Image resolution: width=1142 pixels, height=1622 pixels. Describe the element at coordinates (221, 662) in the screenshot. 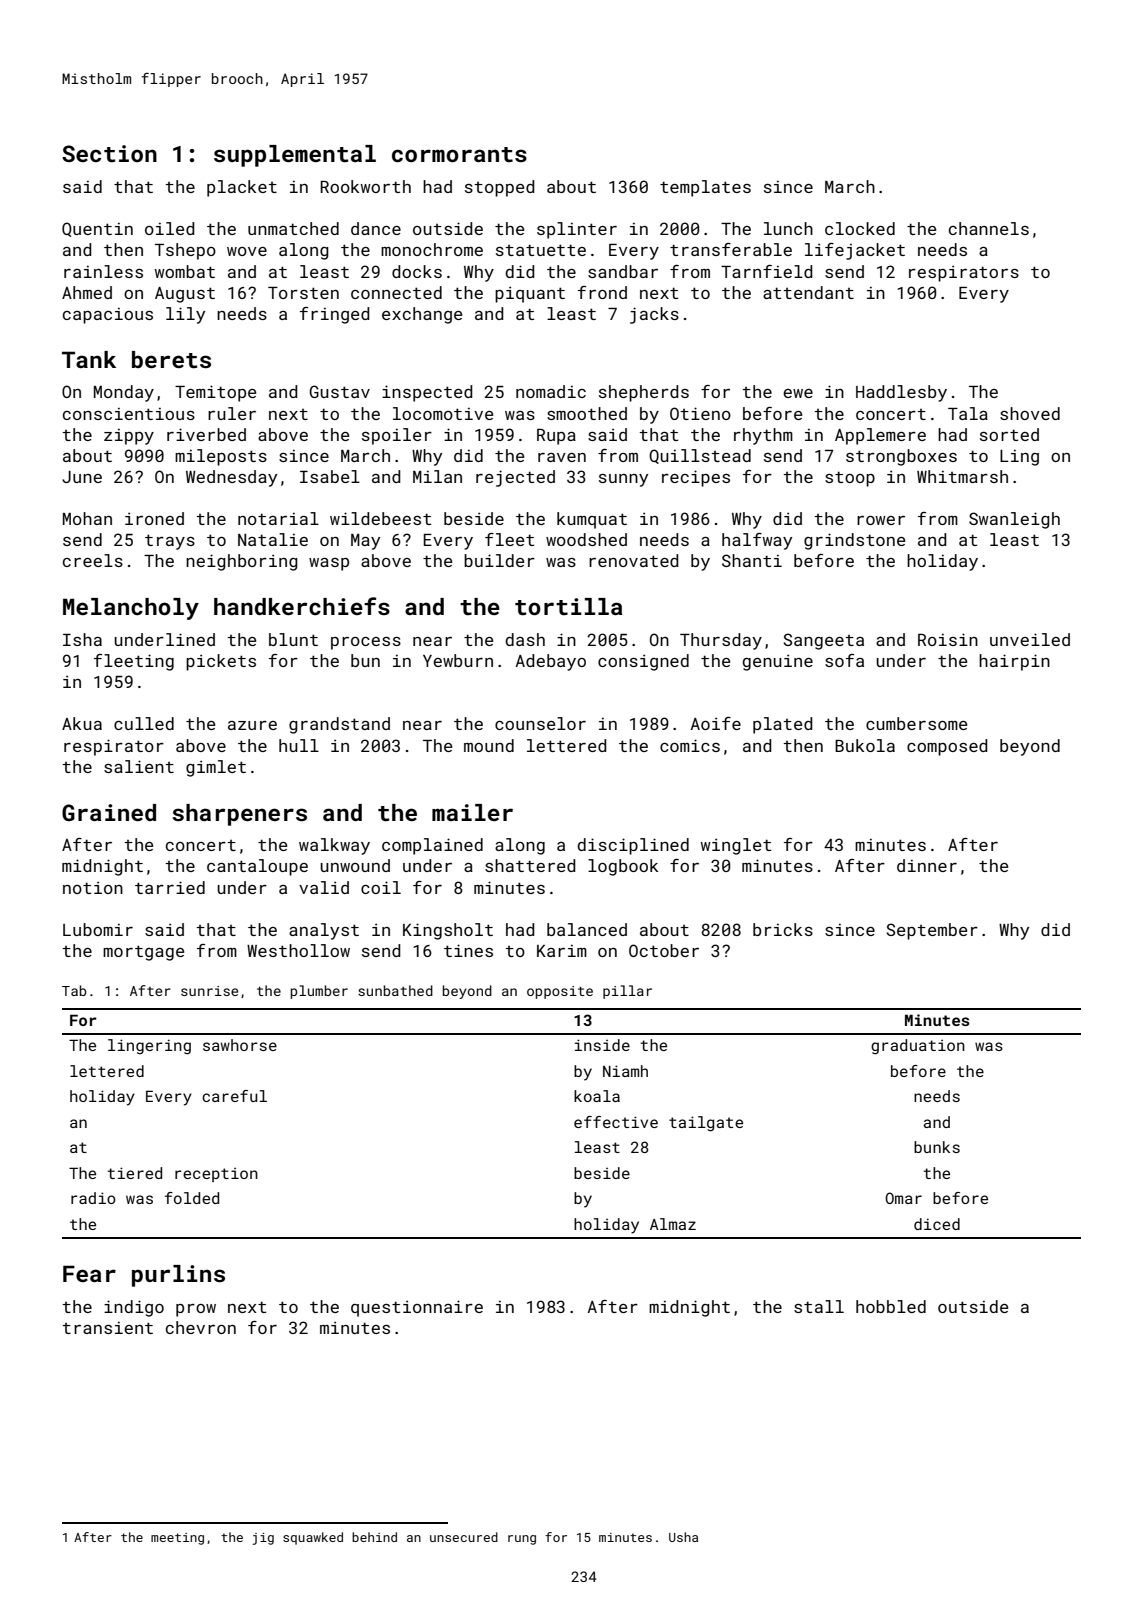

I see `pickets` at that location.
